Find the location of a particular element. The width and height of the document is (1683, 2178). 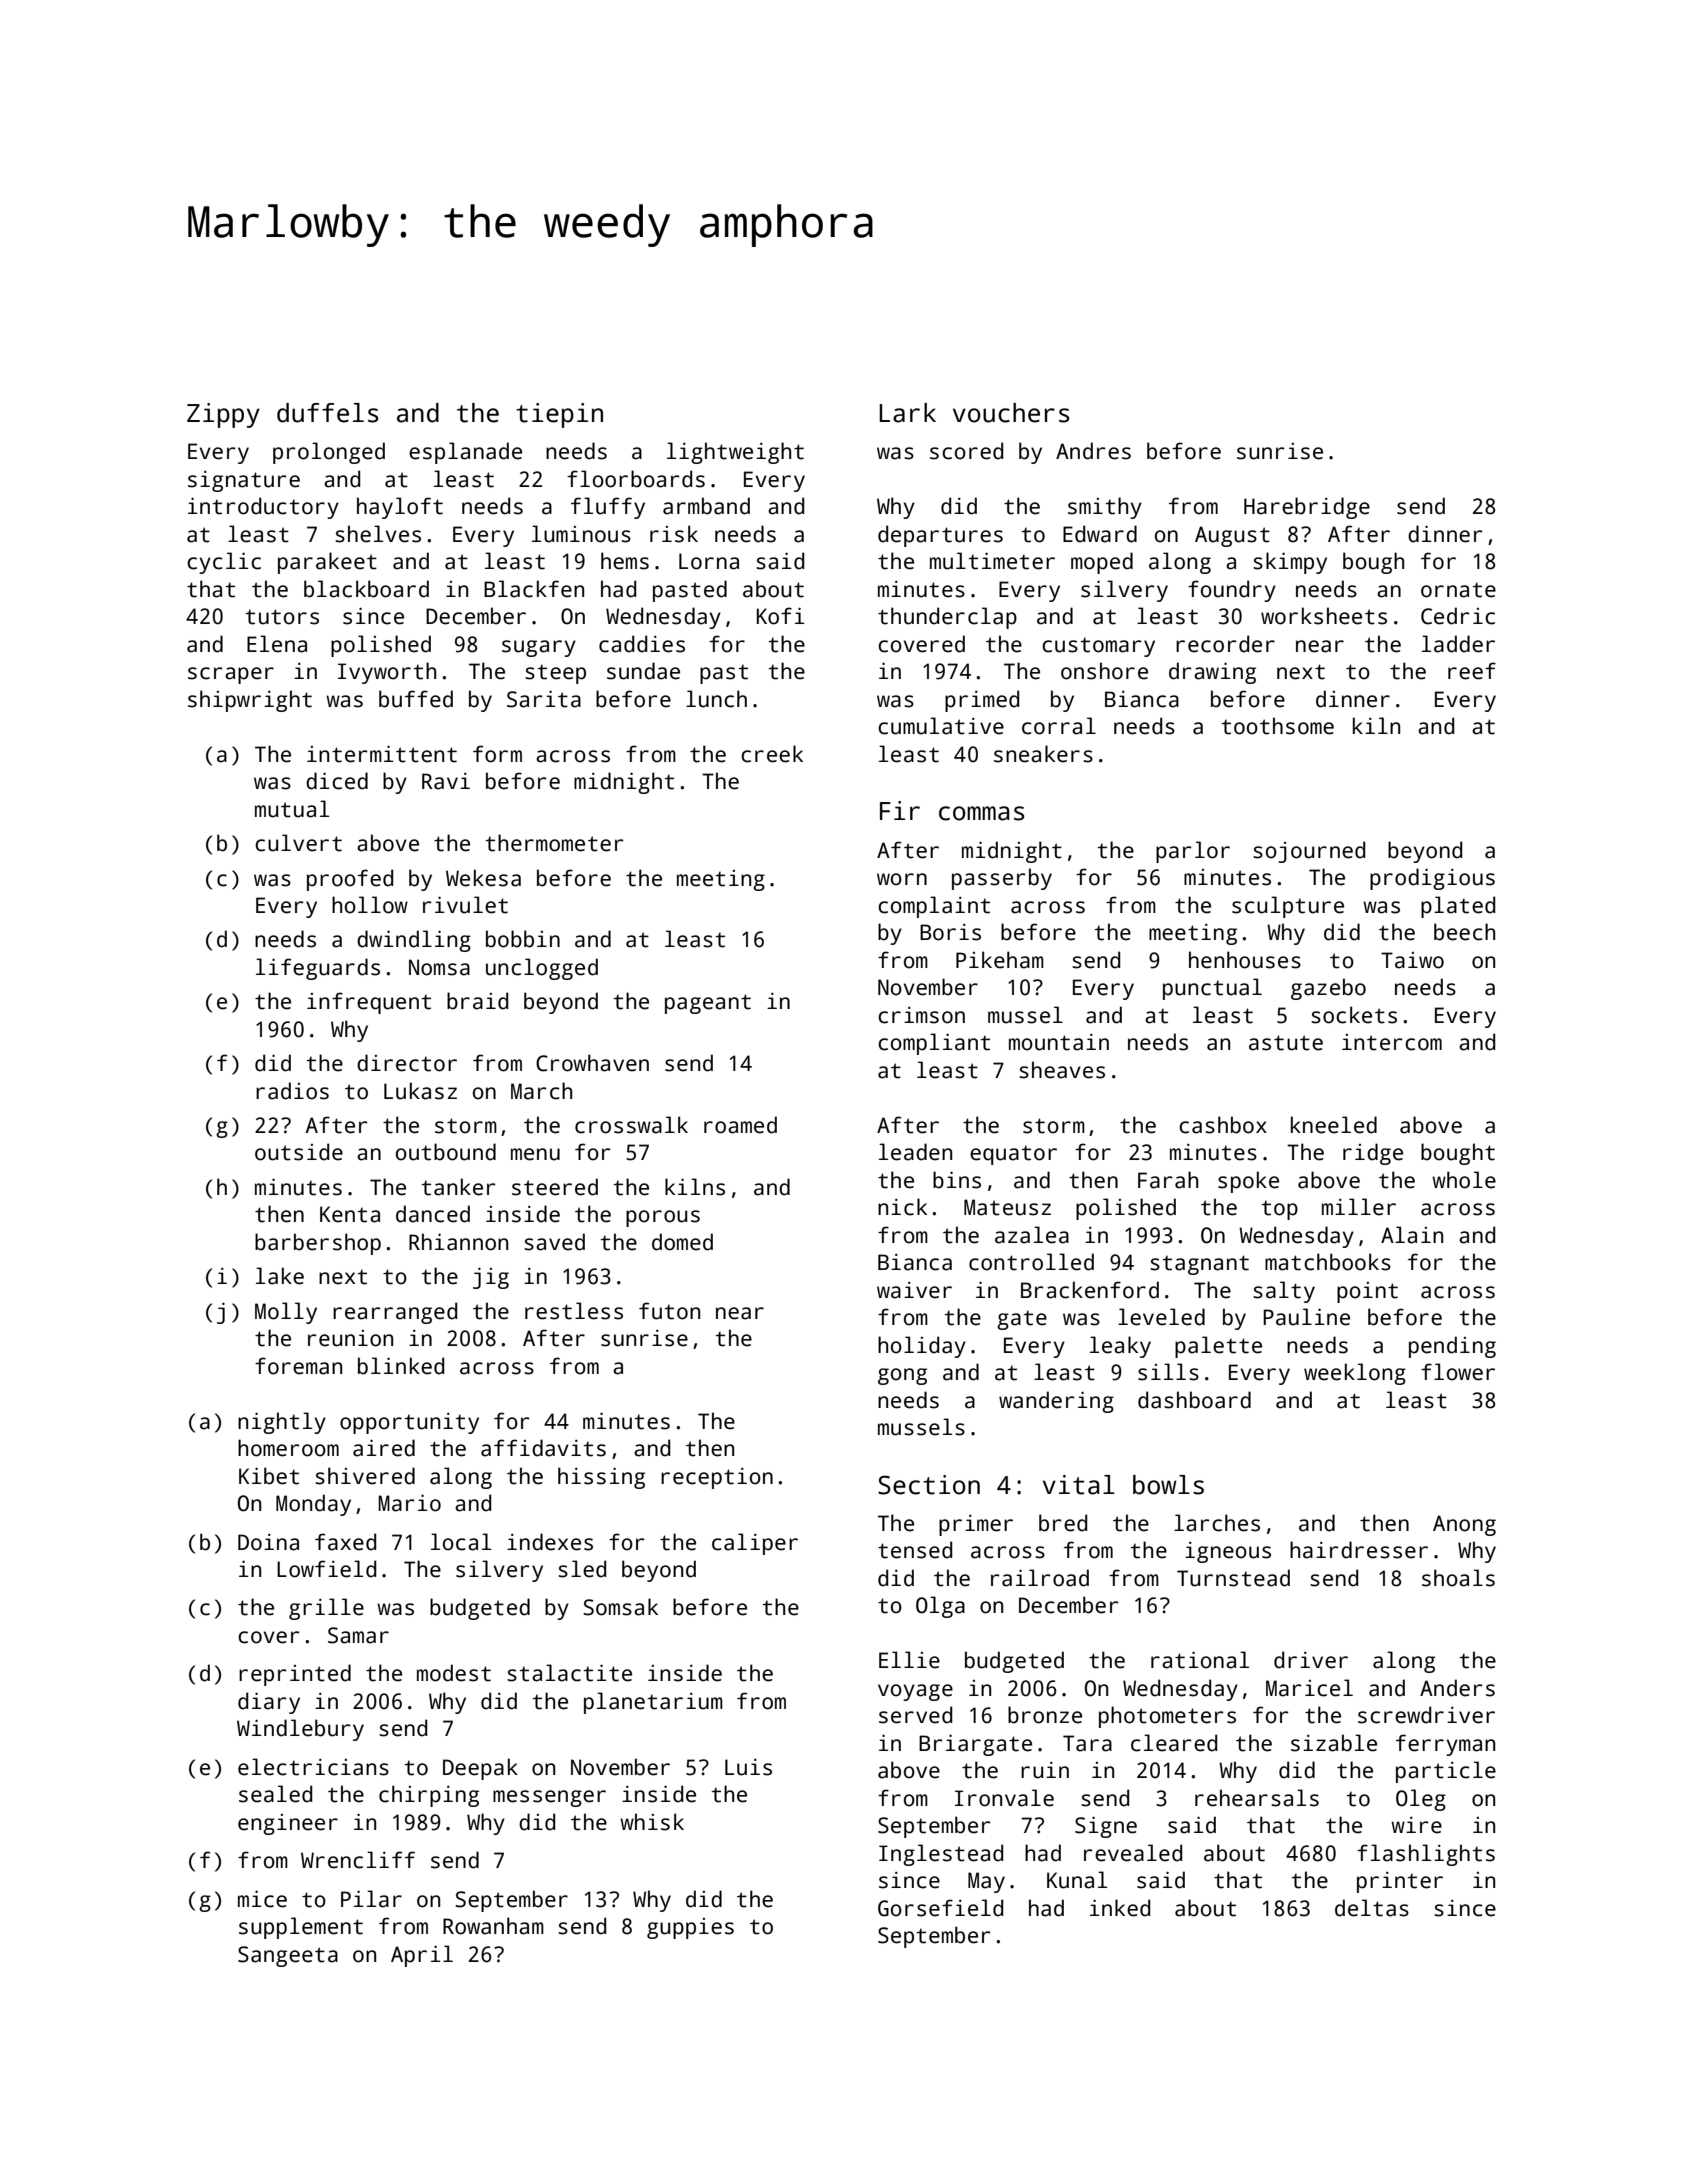

holiday is located at coordinates (922, 1347).
